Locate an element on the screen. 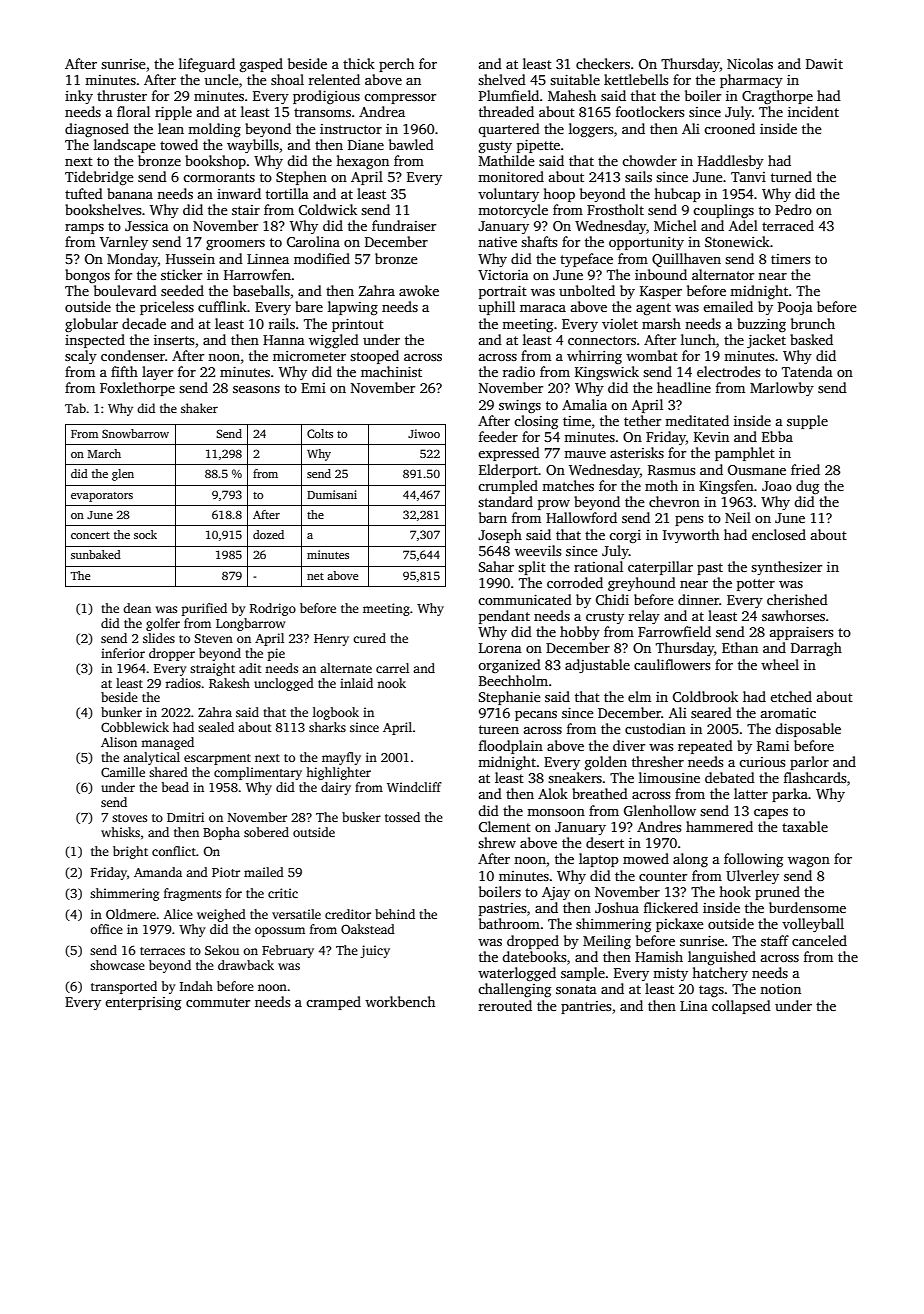 Image resolution: width=924 pixels, height=1314 pixels. shelved is located at coordinates (502, 79).
